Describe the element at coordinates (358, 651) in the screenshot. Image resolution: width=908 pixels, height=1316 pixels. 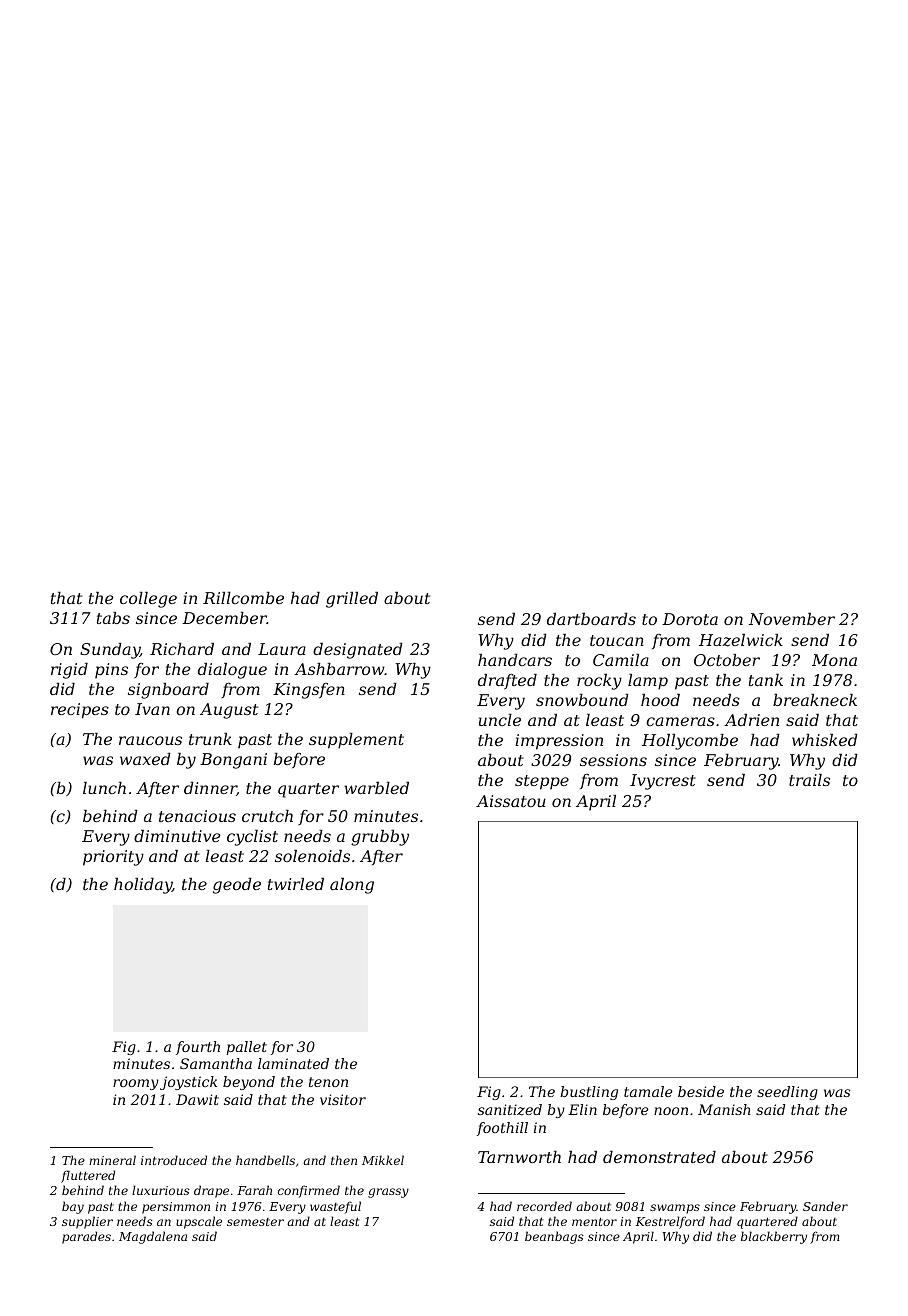
I see `designated` at that location.
